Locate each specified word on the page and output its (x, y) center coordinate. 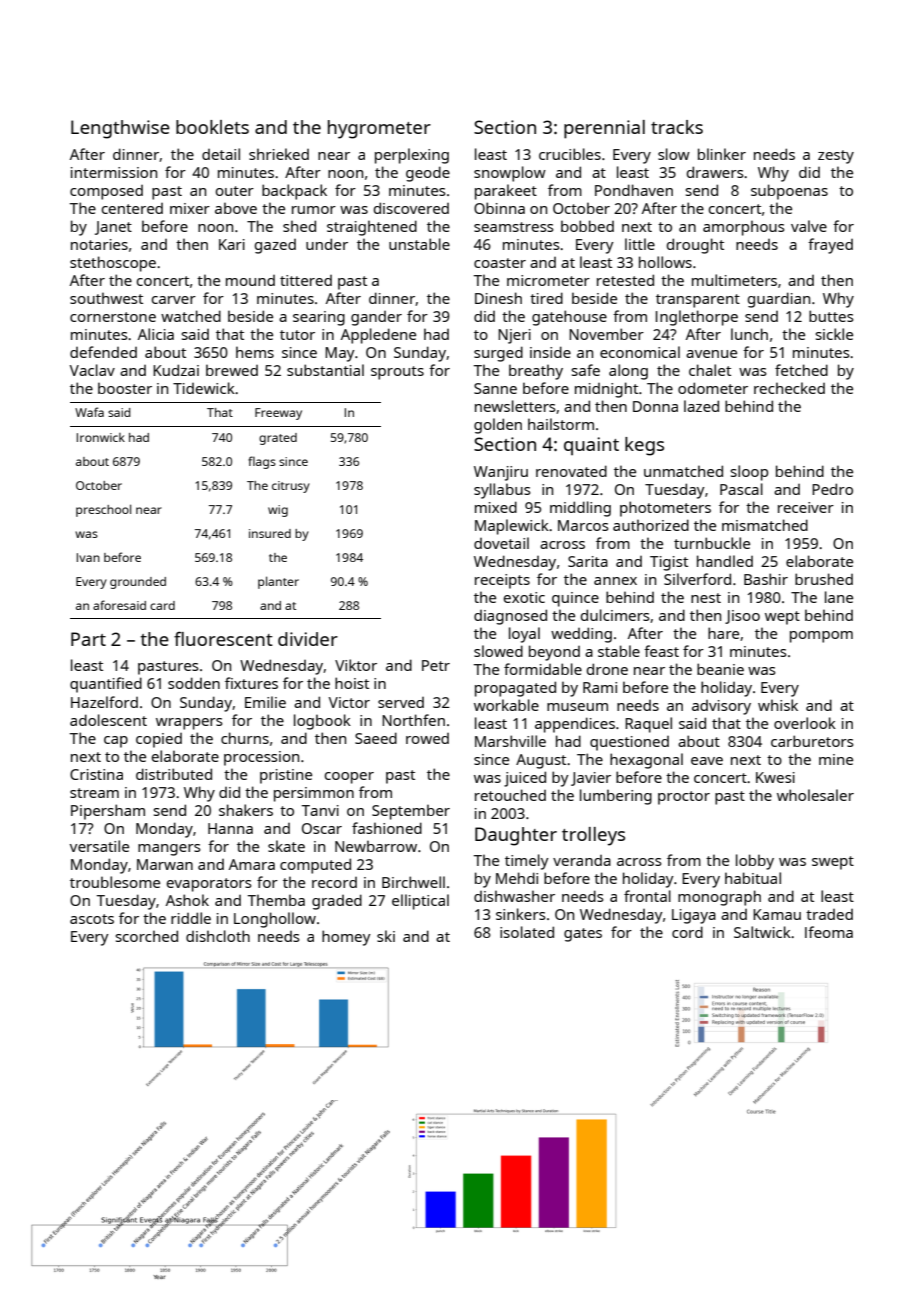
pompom (821, 637)
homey (346, 938)
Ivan (88, 557)
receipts (502, 581)
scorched (147, 936)
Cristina (96, 774)
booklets (212, 127)
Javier (591, 779)
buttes (831, 316)
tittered (306, 280)
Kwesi (775, 777)
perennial (604, 129)
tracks (677, 127)
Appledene (378, 336)
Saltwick (762, 932)
